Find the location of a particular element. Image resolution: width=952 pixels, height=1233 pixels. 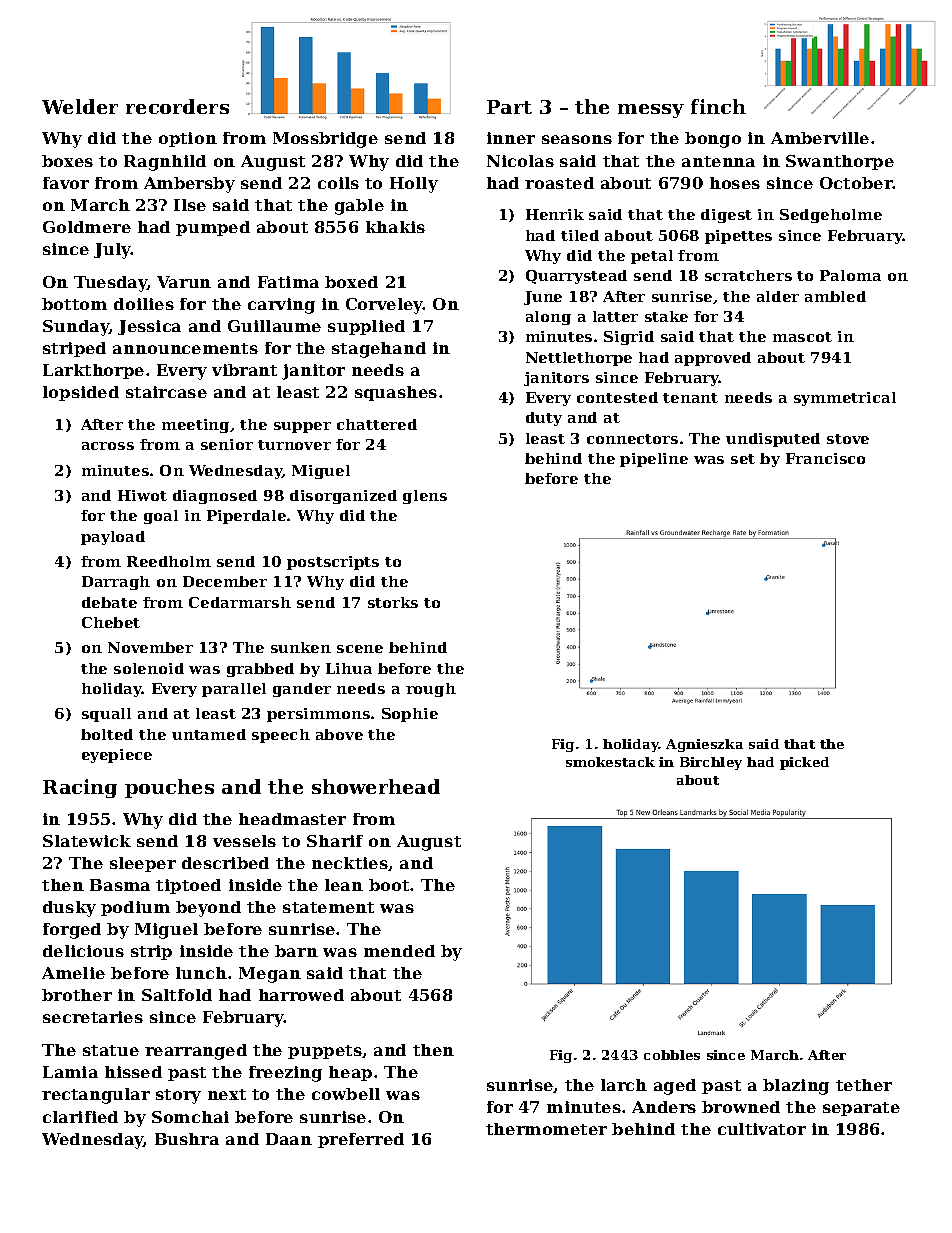

Henrik is located at coordinates (555, 214).
